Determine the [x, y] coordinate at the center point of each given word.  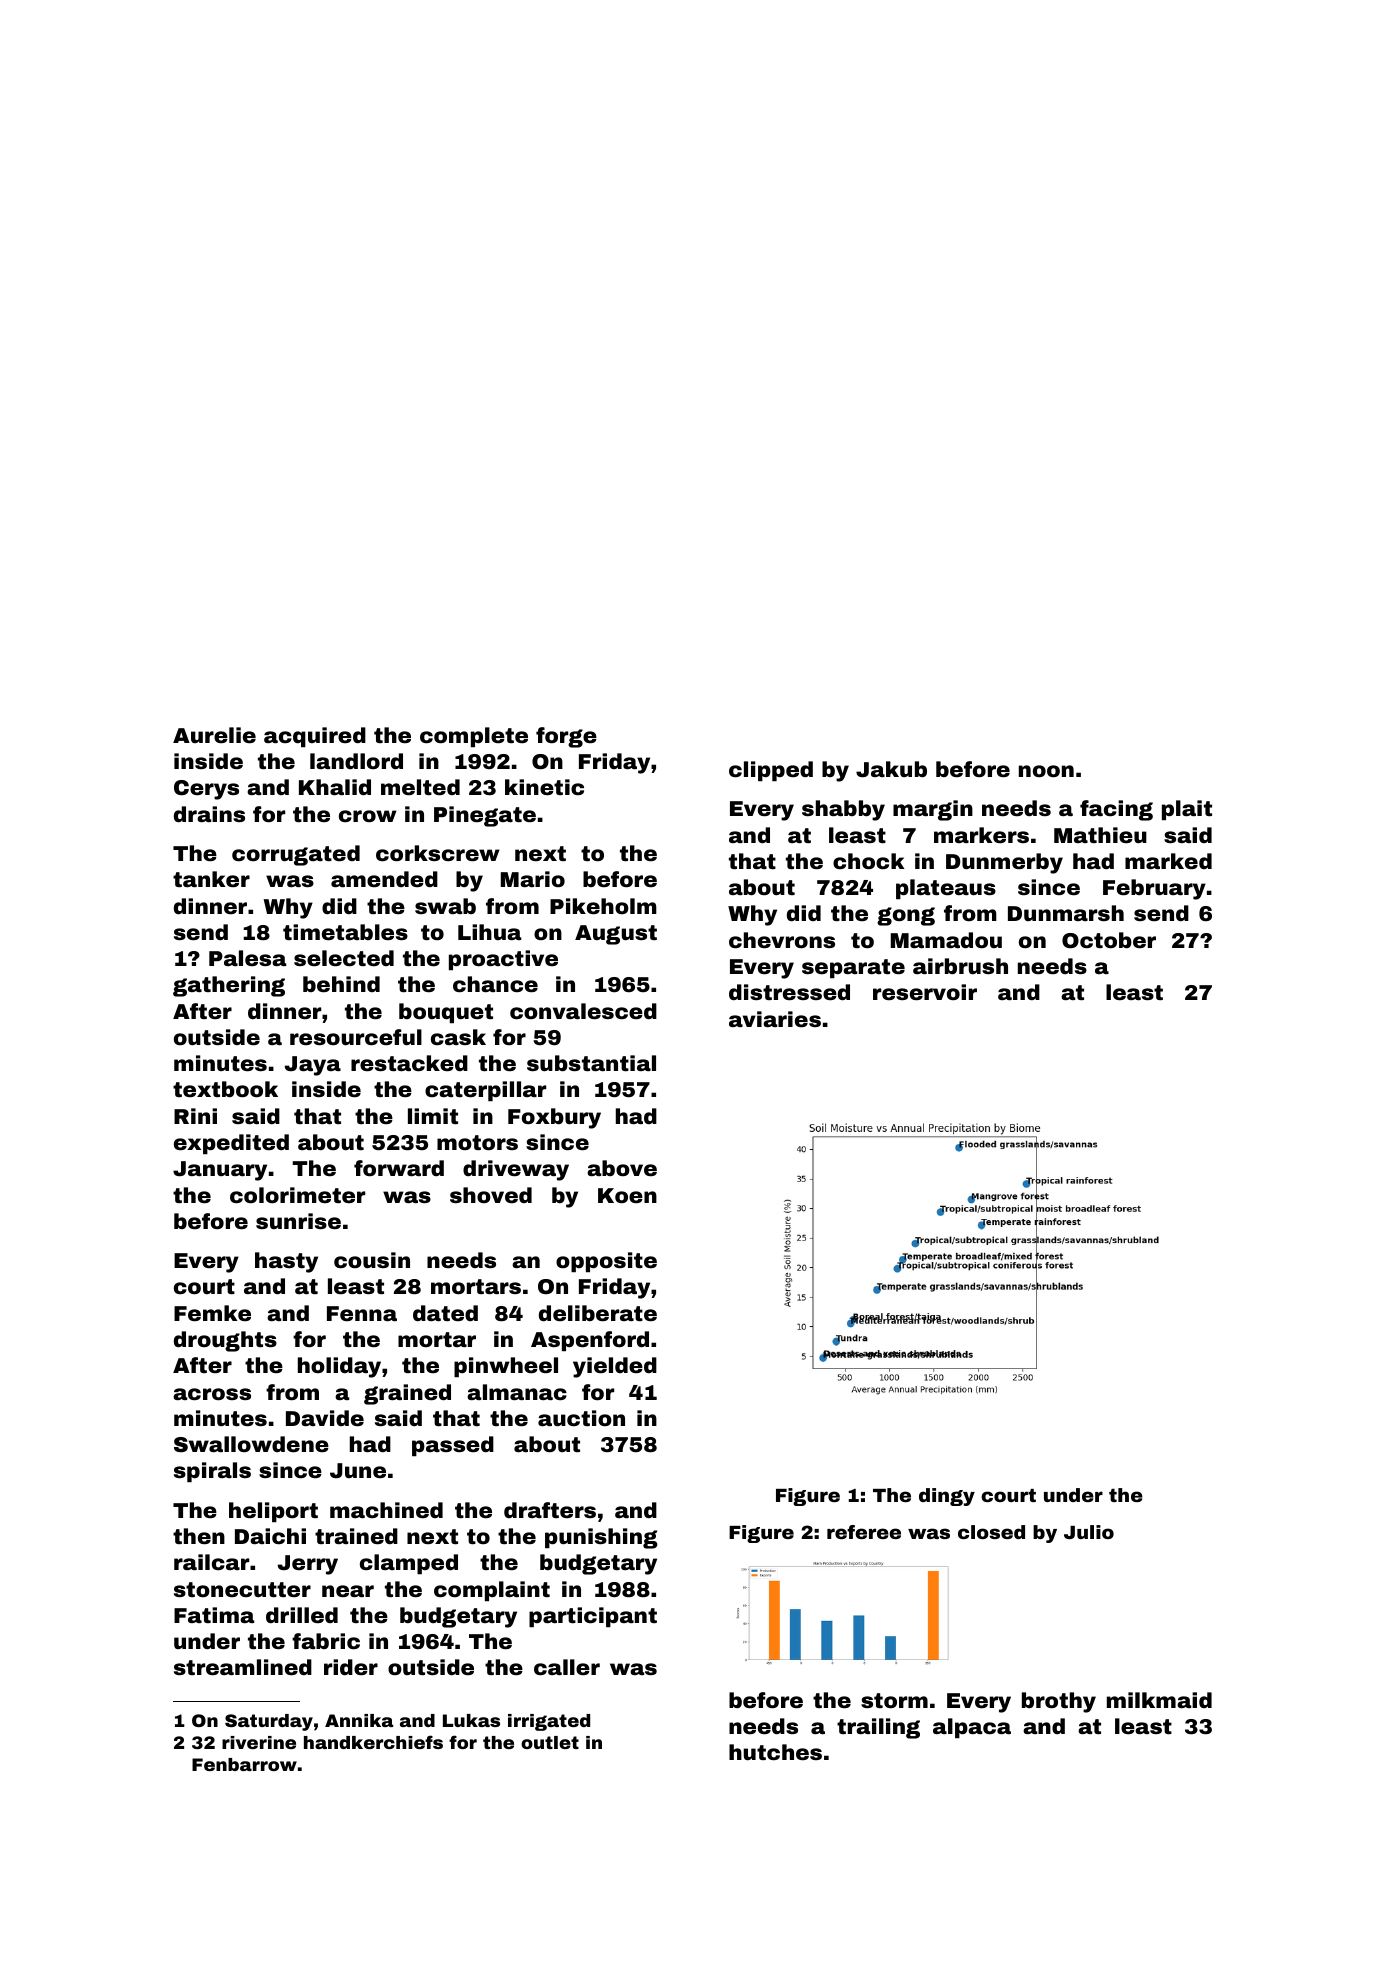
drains [209, 814]
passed [453, 1446]
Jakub [891, 769]
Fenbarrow [244, 1764]
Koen [627, 1195]
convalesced [583, 1011]
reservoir [925, 992]
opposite [606, 1262]
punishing [601, 1538]
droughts [225, 1341]
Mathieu [1100, 835]
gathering [229, 986]
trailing [878, 1728]
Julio [1089, 1532]
